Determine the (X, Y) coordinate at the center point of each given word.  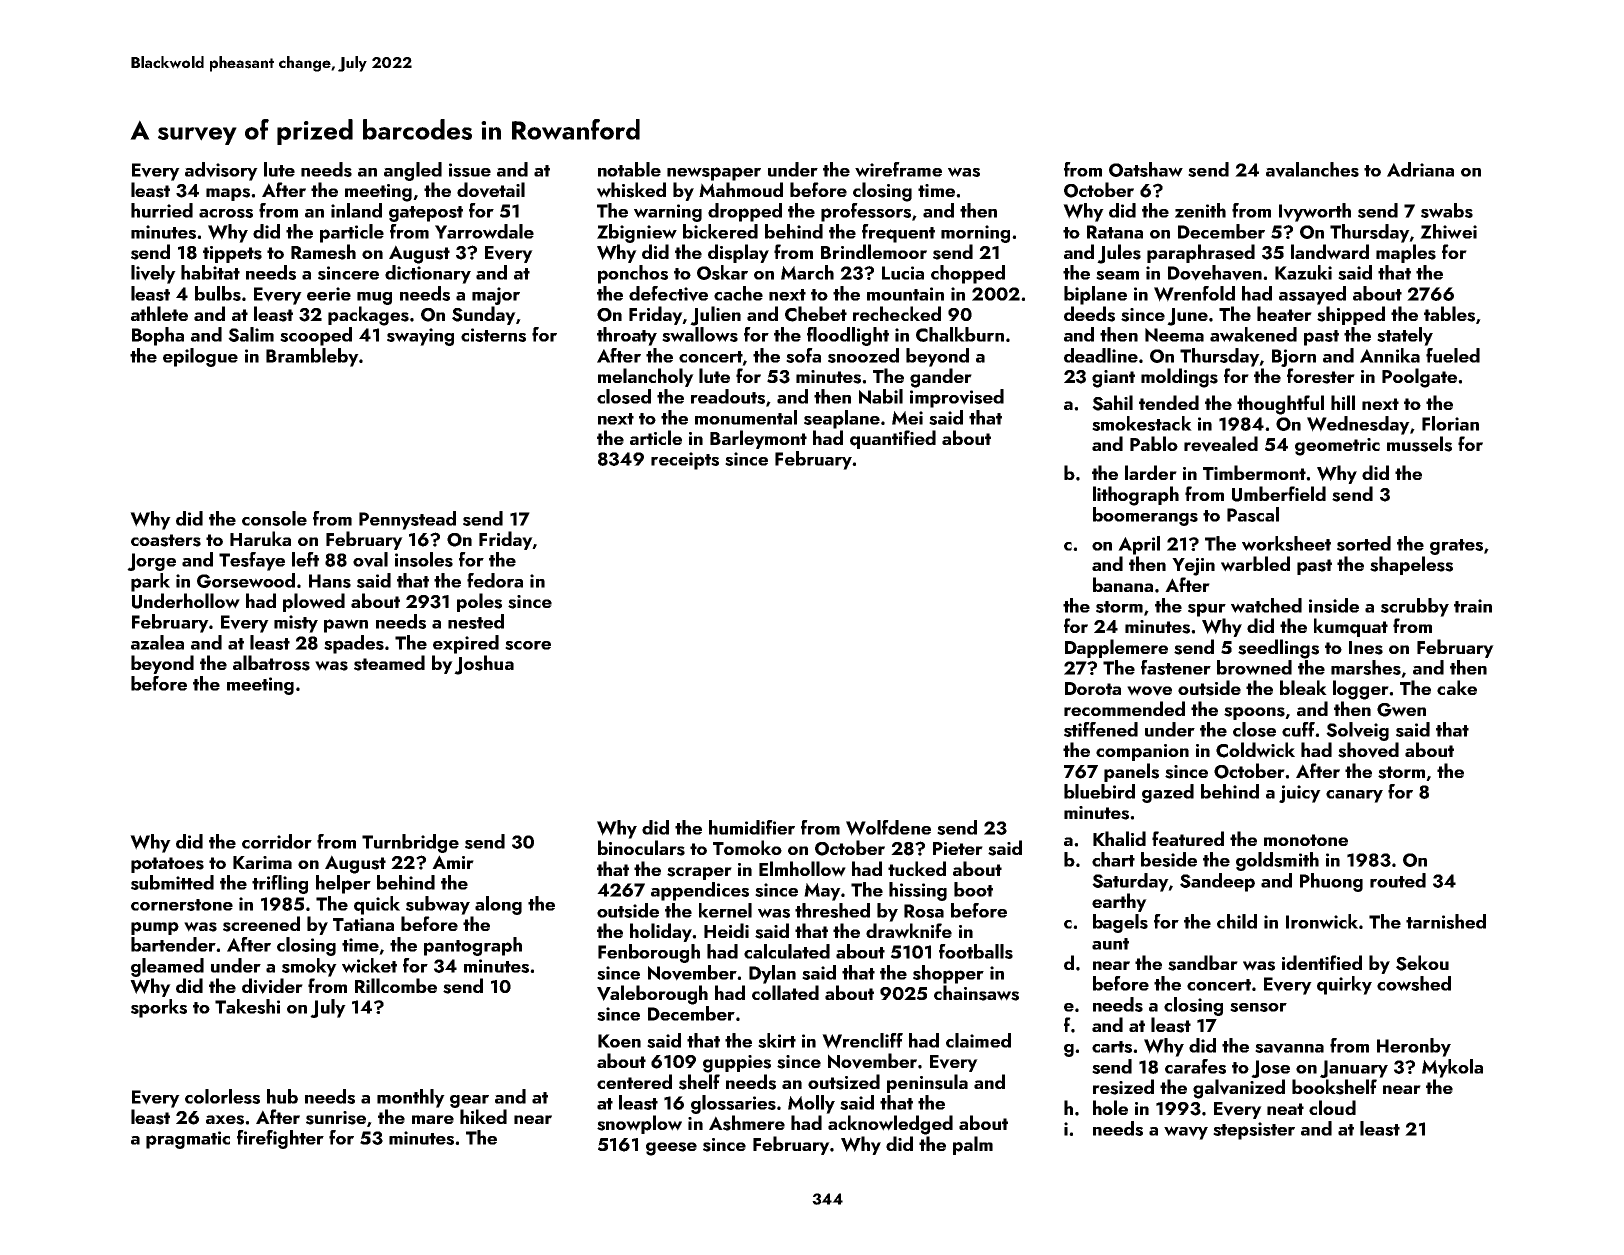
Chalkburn (960, 334)
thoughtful (1280, 405)
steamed (389, 663)
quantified (893, 439)
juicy (1300, 794)
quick (377, 905)
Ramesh (323, 252)
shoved (1368, 750)
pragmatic (188, 1140)
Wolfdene (888, 828)
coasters (166, 540)
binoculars (641, 848)
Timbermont (1254, 472)
